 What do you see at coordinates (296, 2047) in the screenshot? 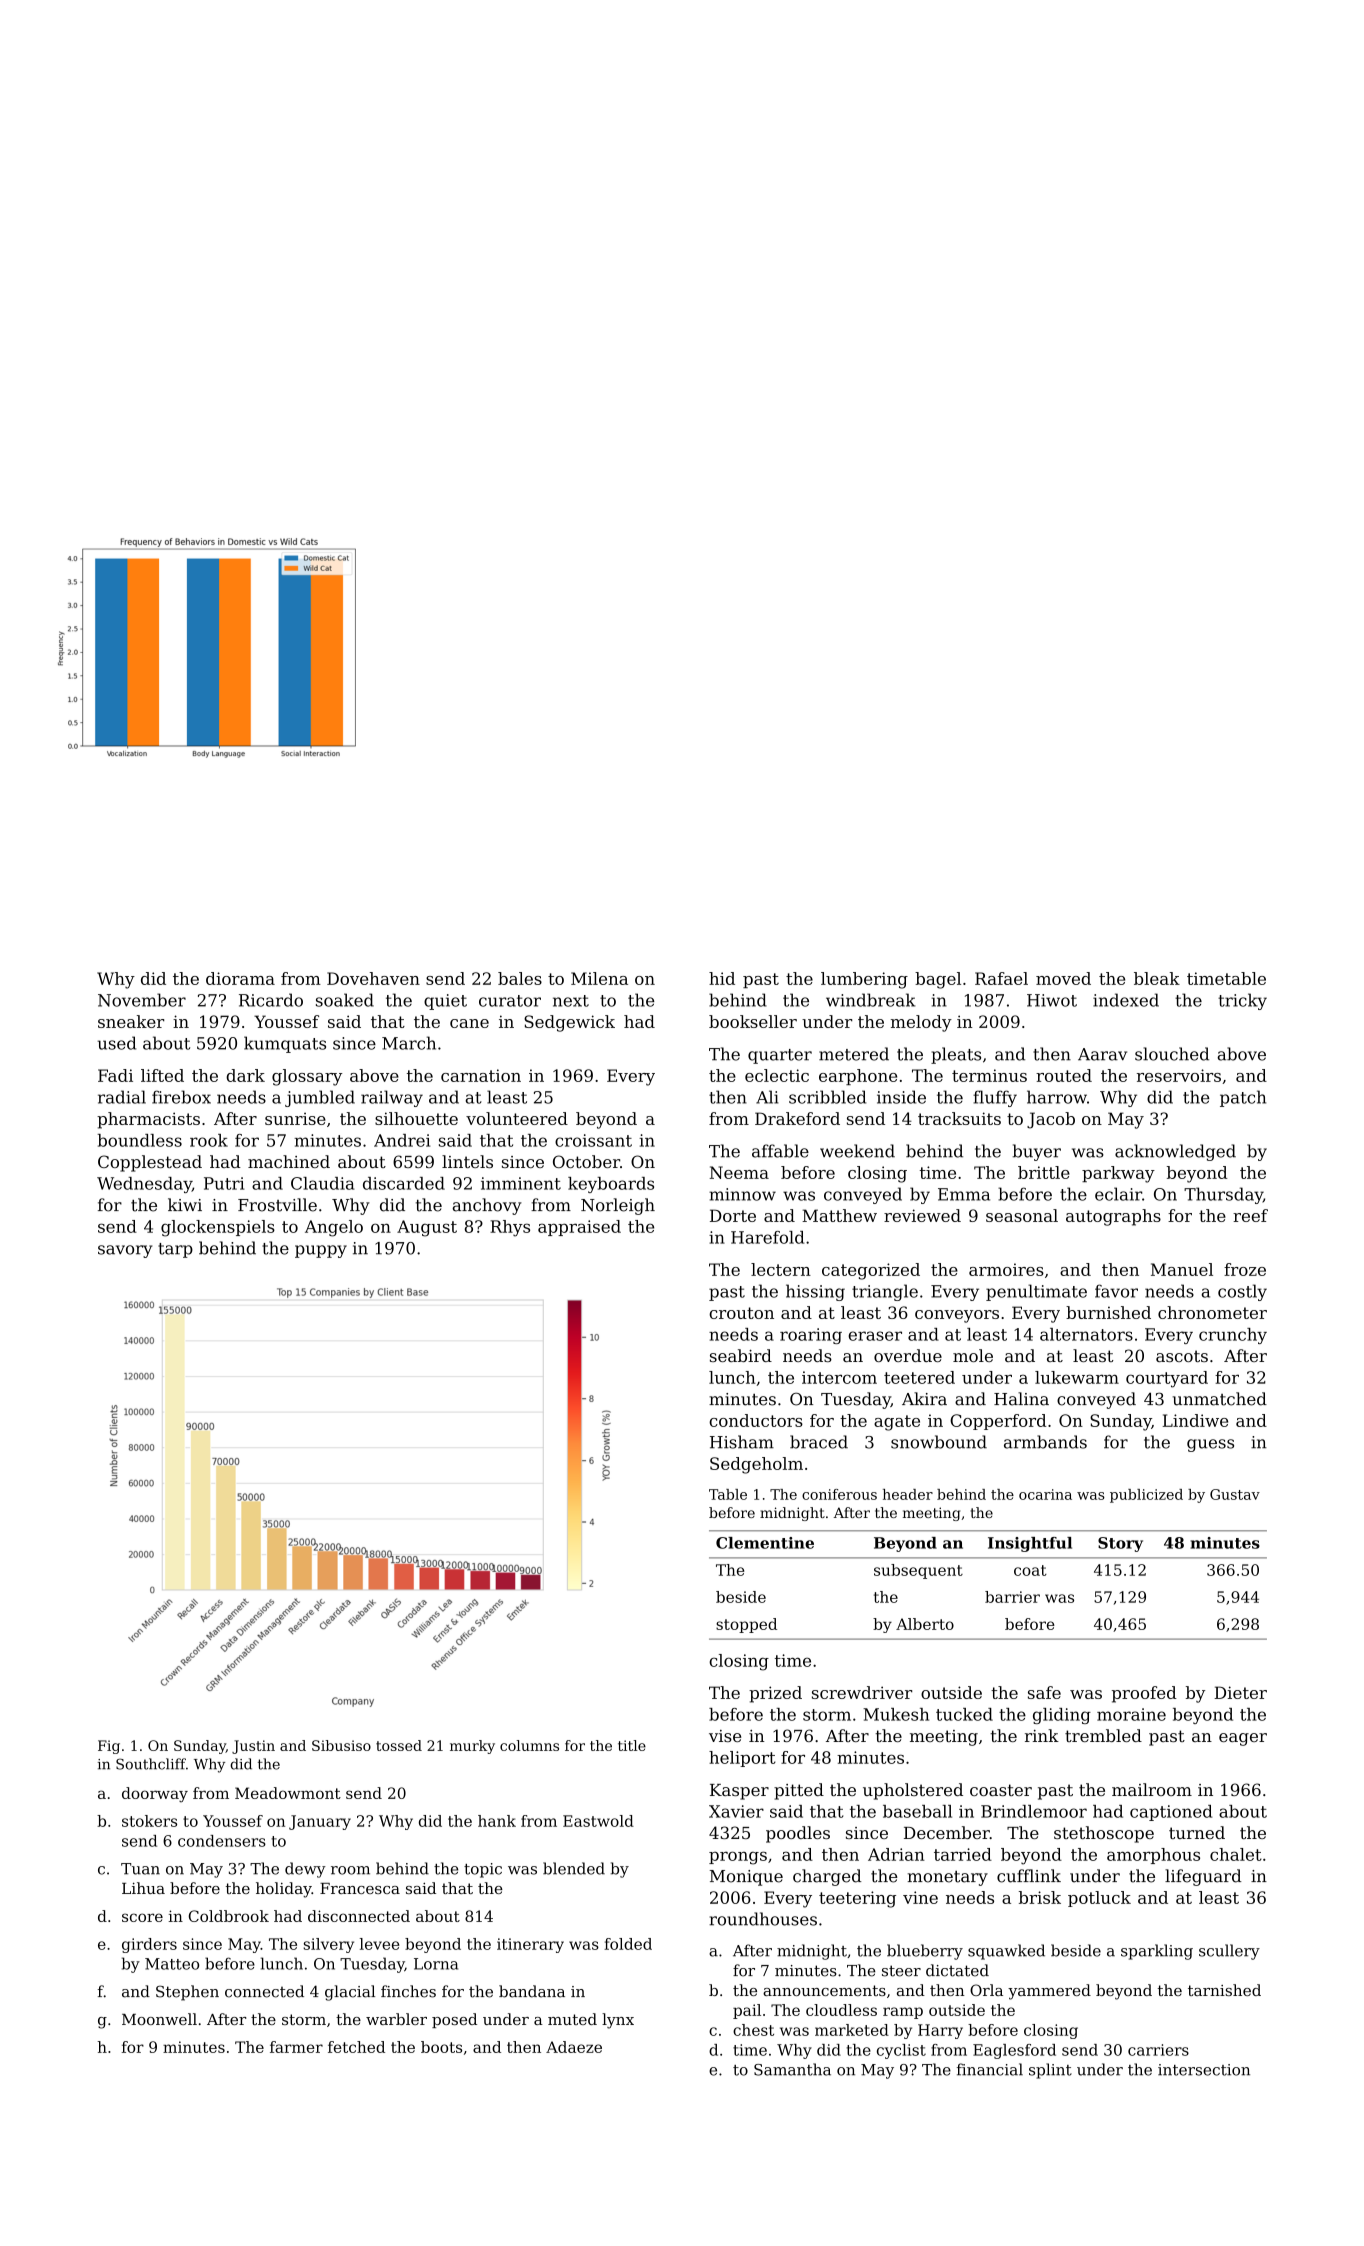
I see `farmer` at bounding box center [296, 2047].
